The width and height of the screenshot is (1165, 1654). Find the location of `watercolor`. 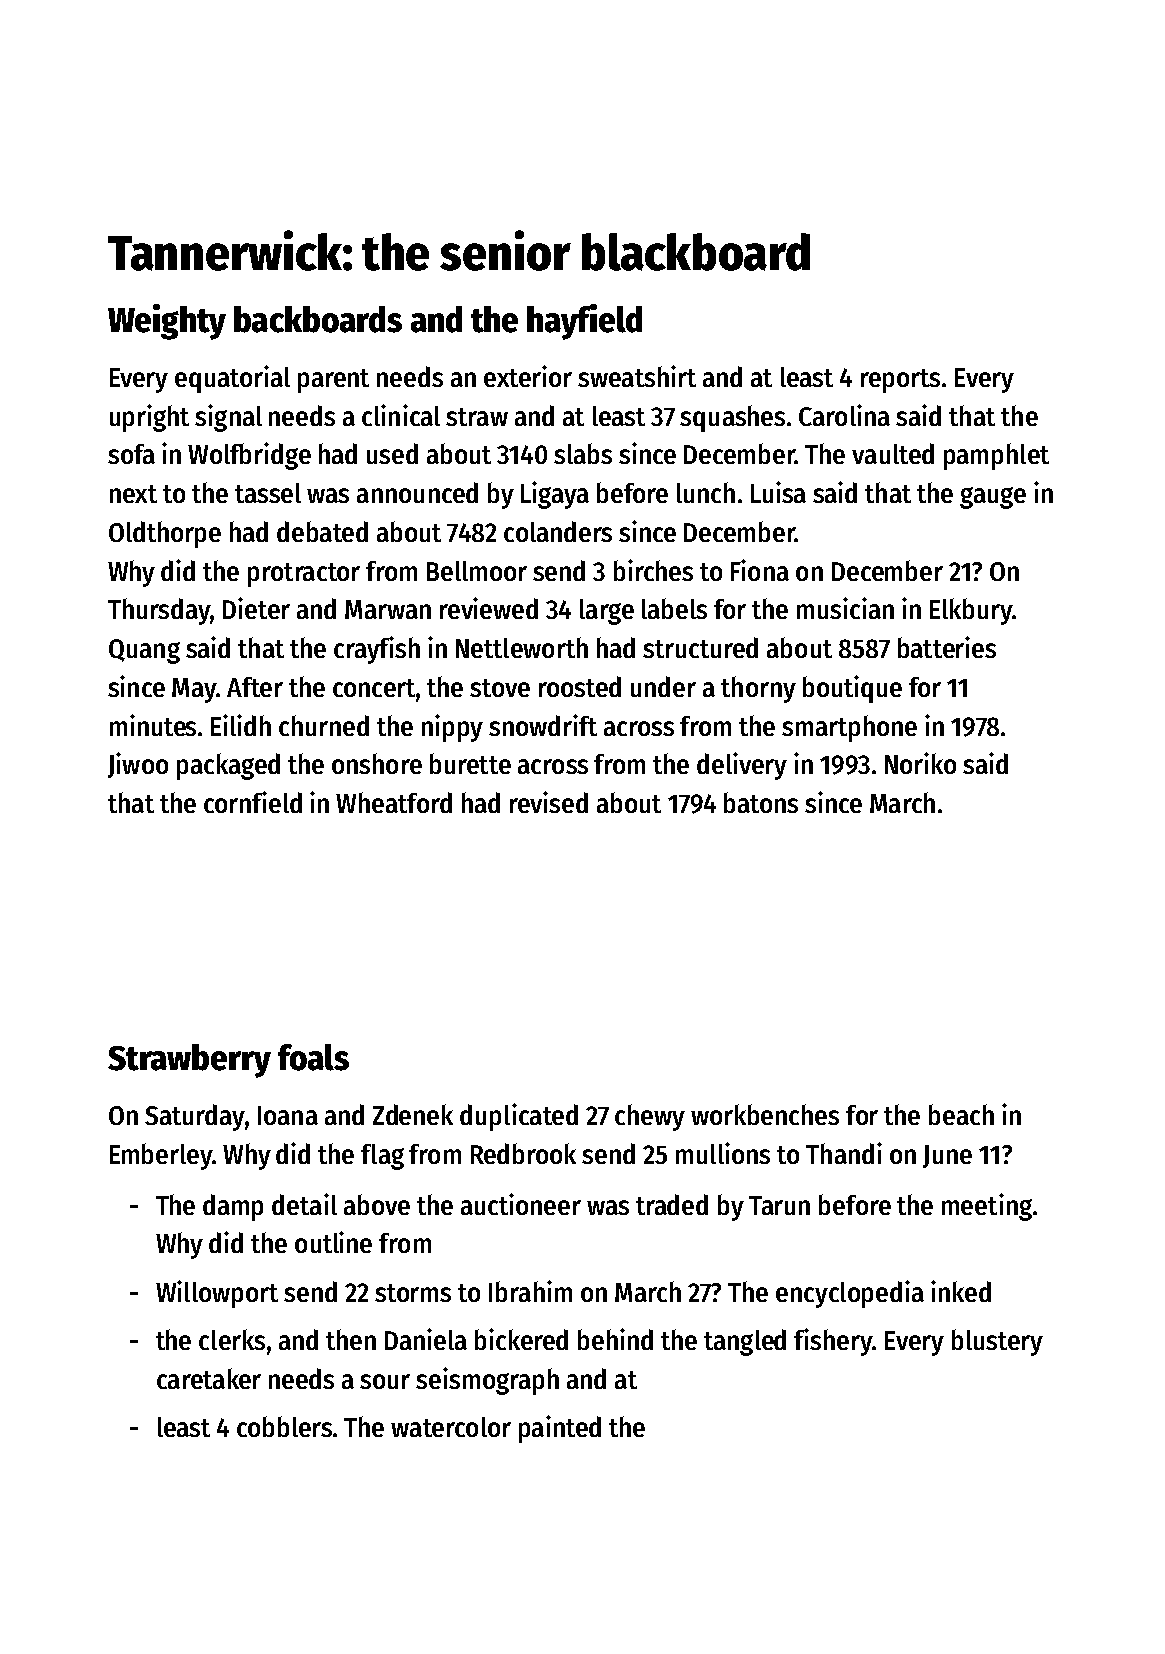

watercolor is located at coordinates (451, 1427).
